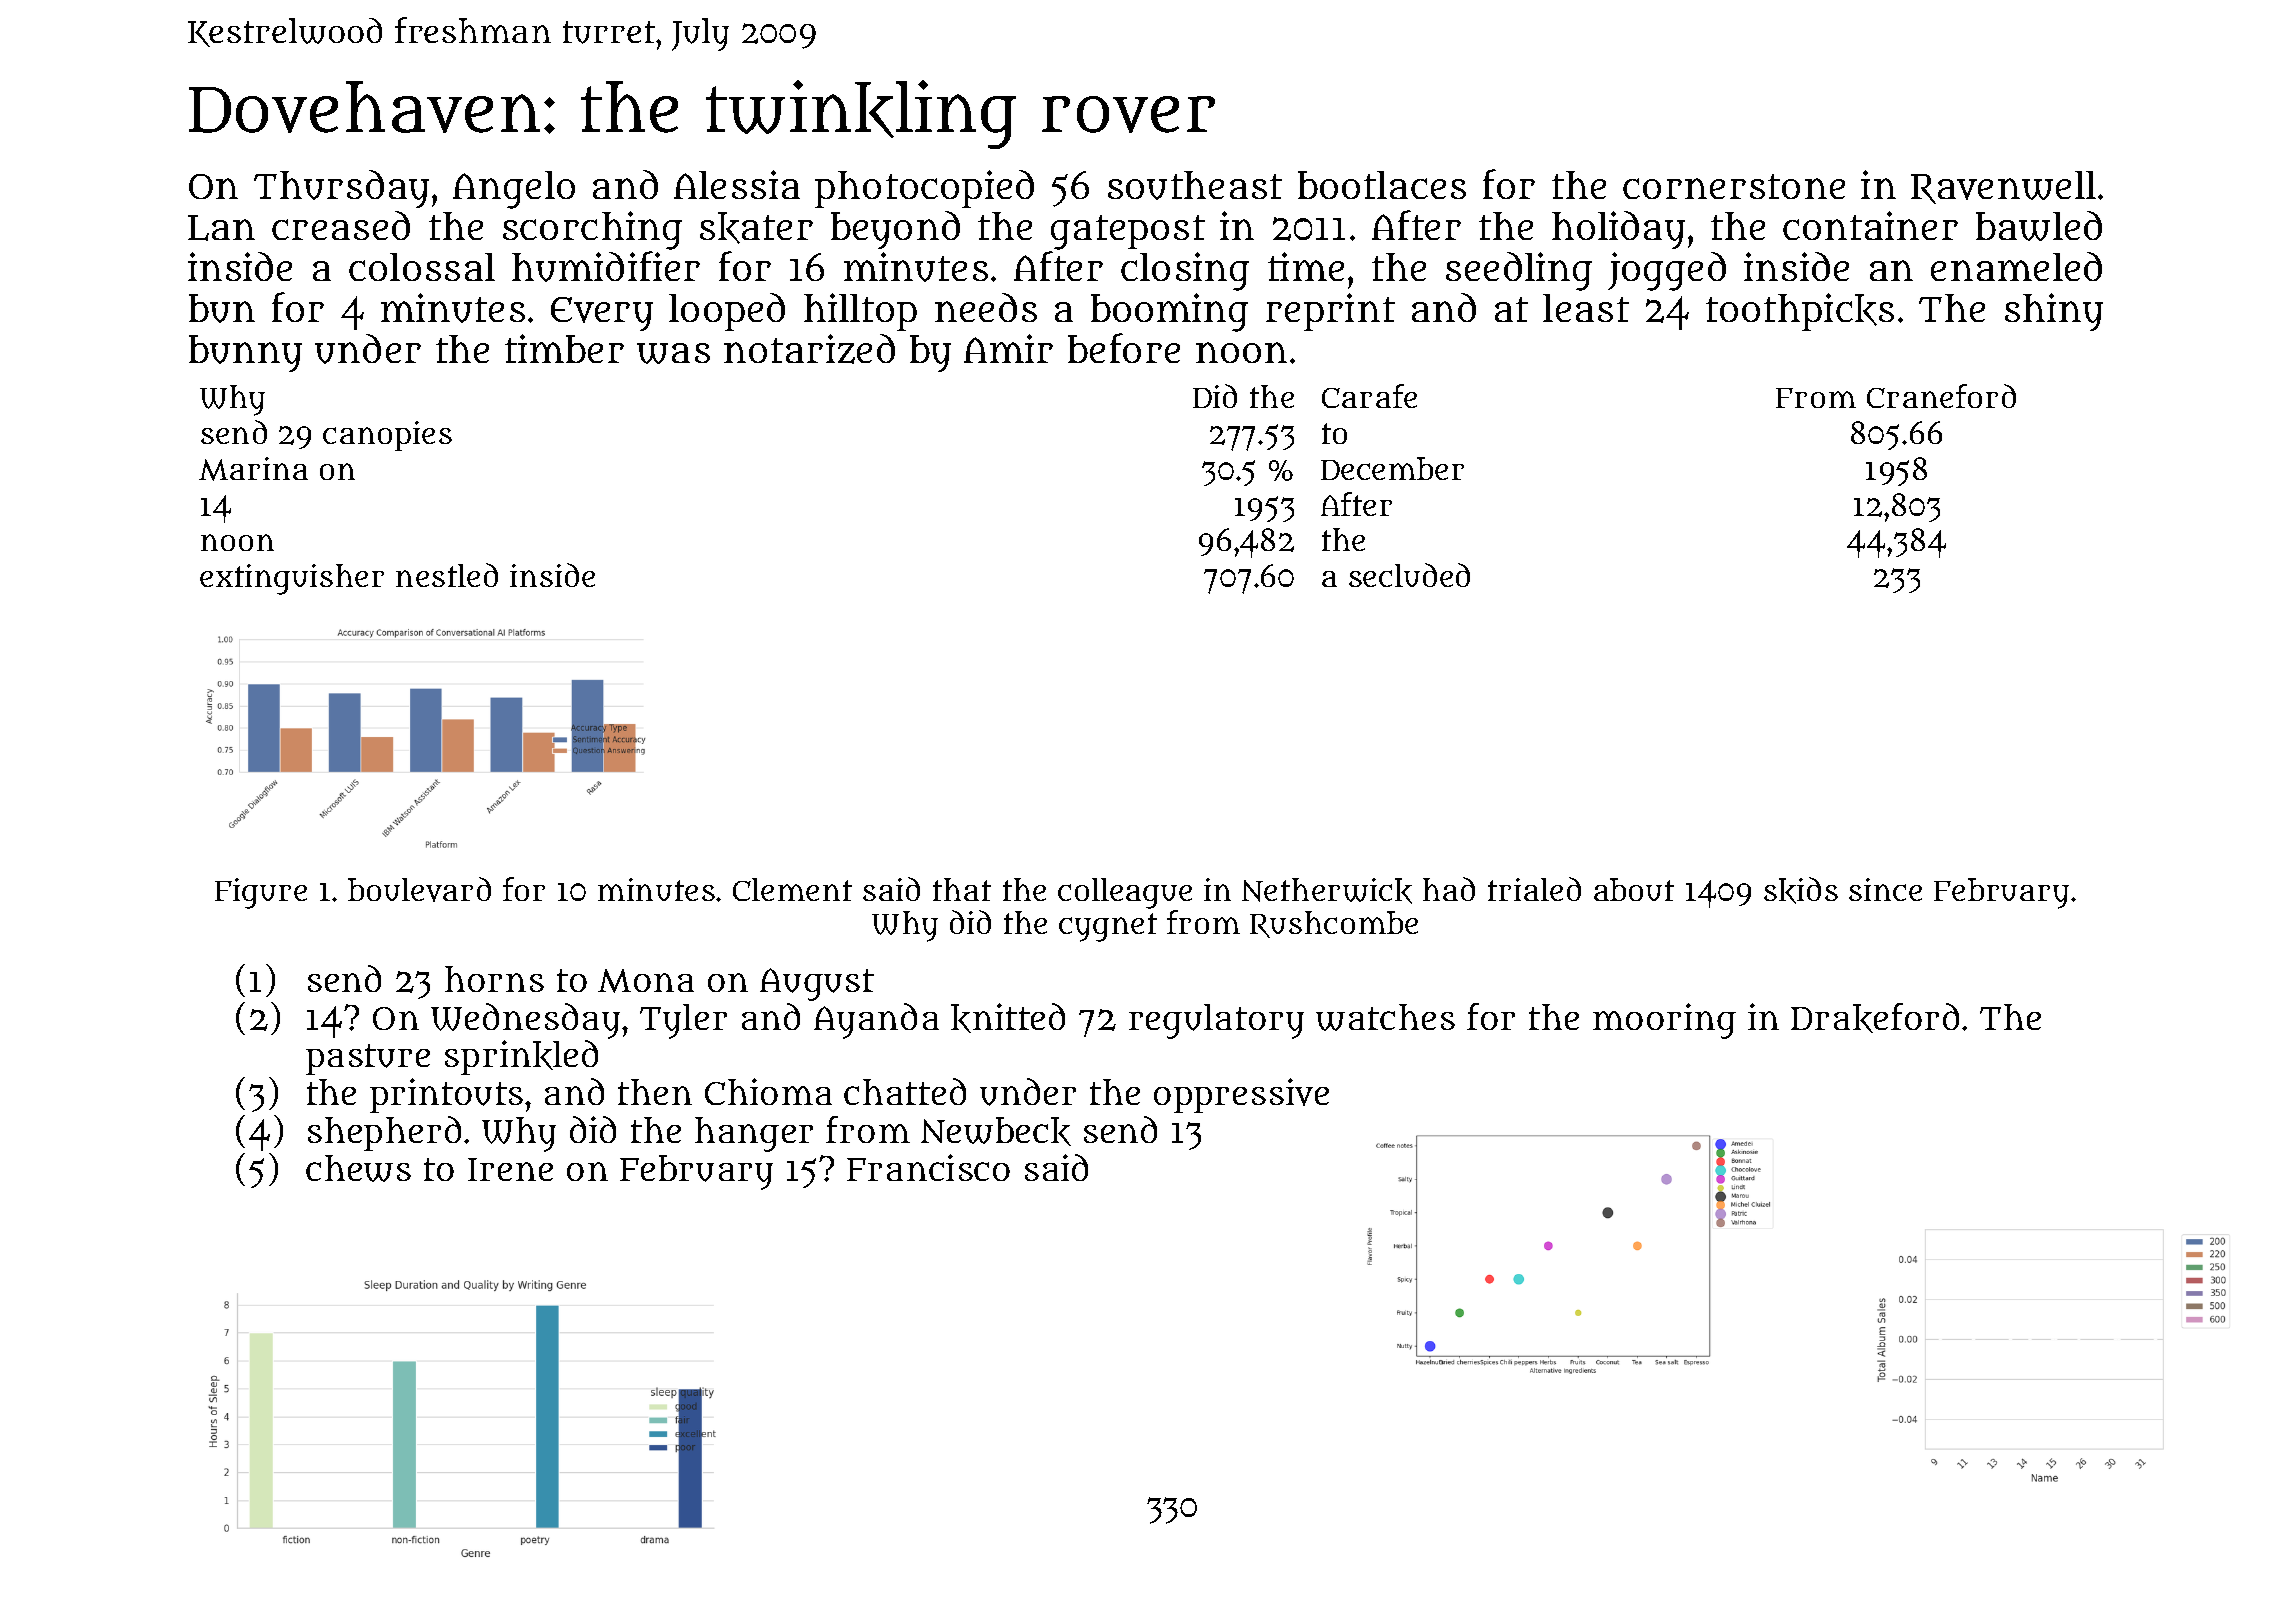 The height and width of the screenshot is (1620, 2292). Describe the element at coordinates (261, 893) in the screenshot. I see `Figure` at that location.
